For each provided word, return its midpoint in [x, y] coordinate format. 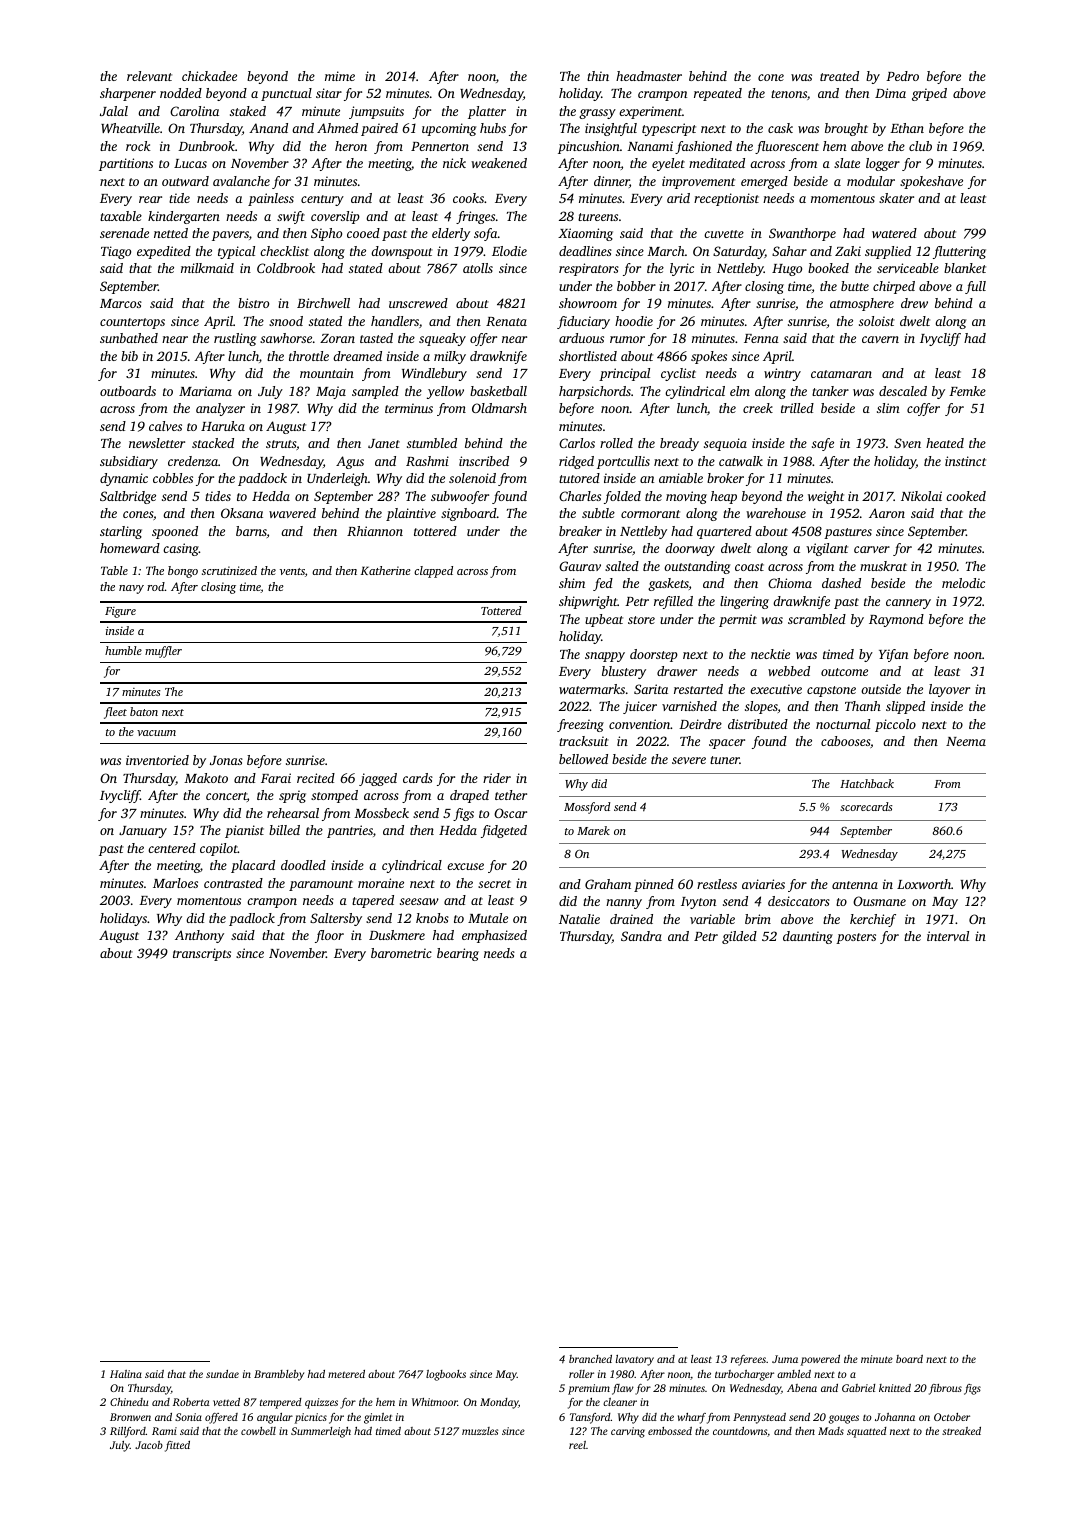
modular [871, 181]
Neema [966, 741]
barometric [401, 953]
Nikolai [921, 496]
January [143, 832]
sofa [486, 234]
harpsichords [595, 392]
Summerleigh [321, 1432]
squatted [867, 1432]
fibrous [945, 1389]
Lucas [190, 163]
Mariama [205, 391]
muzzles [480, 1431]
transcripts [202, 954]
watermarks [592, 689]
